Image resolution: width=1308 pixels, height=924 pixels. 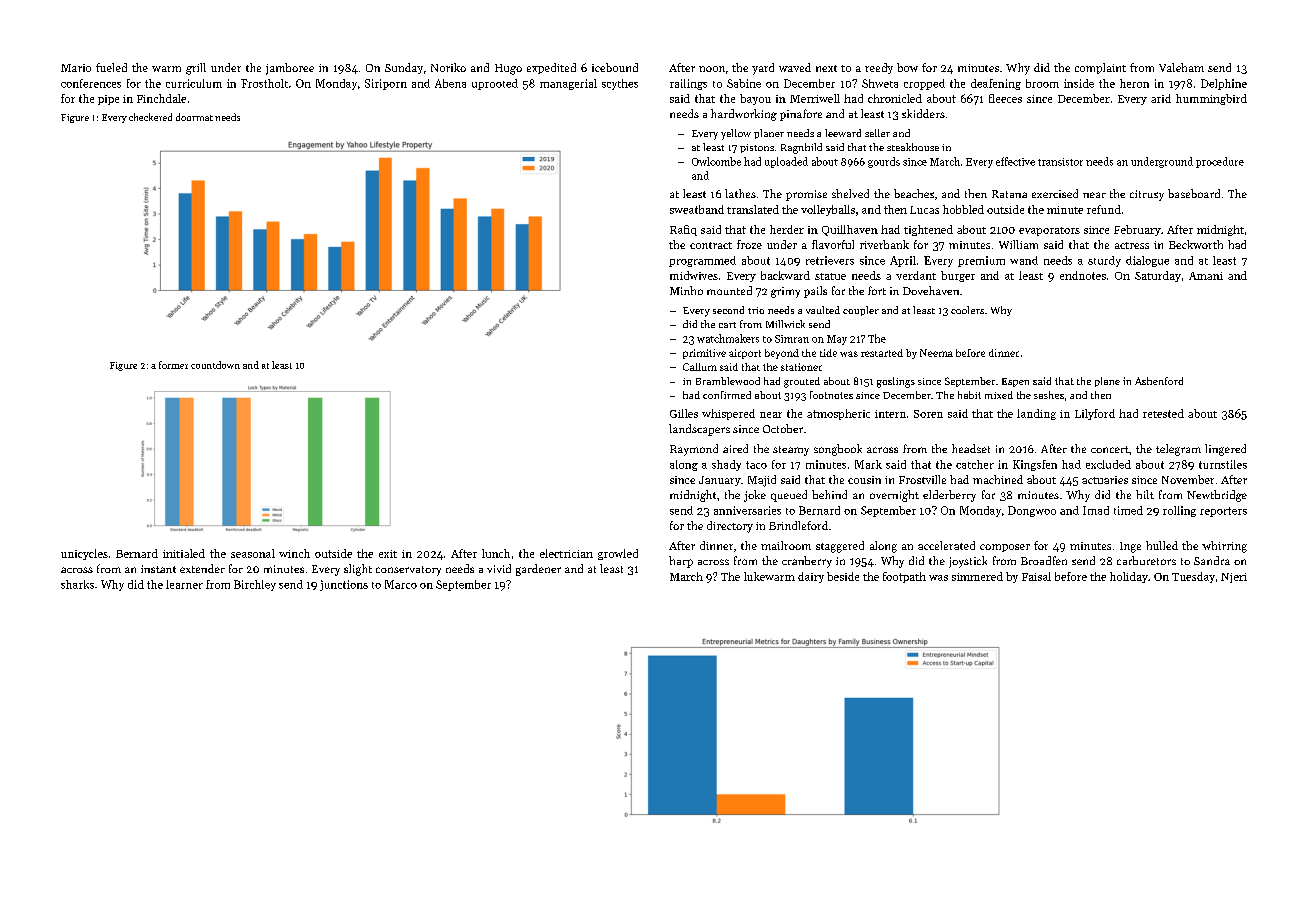 I want to click on winch, so click(x=294, y=553).
